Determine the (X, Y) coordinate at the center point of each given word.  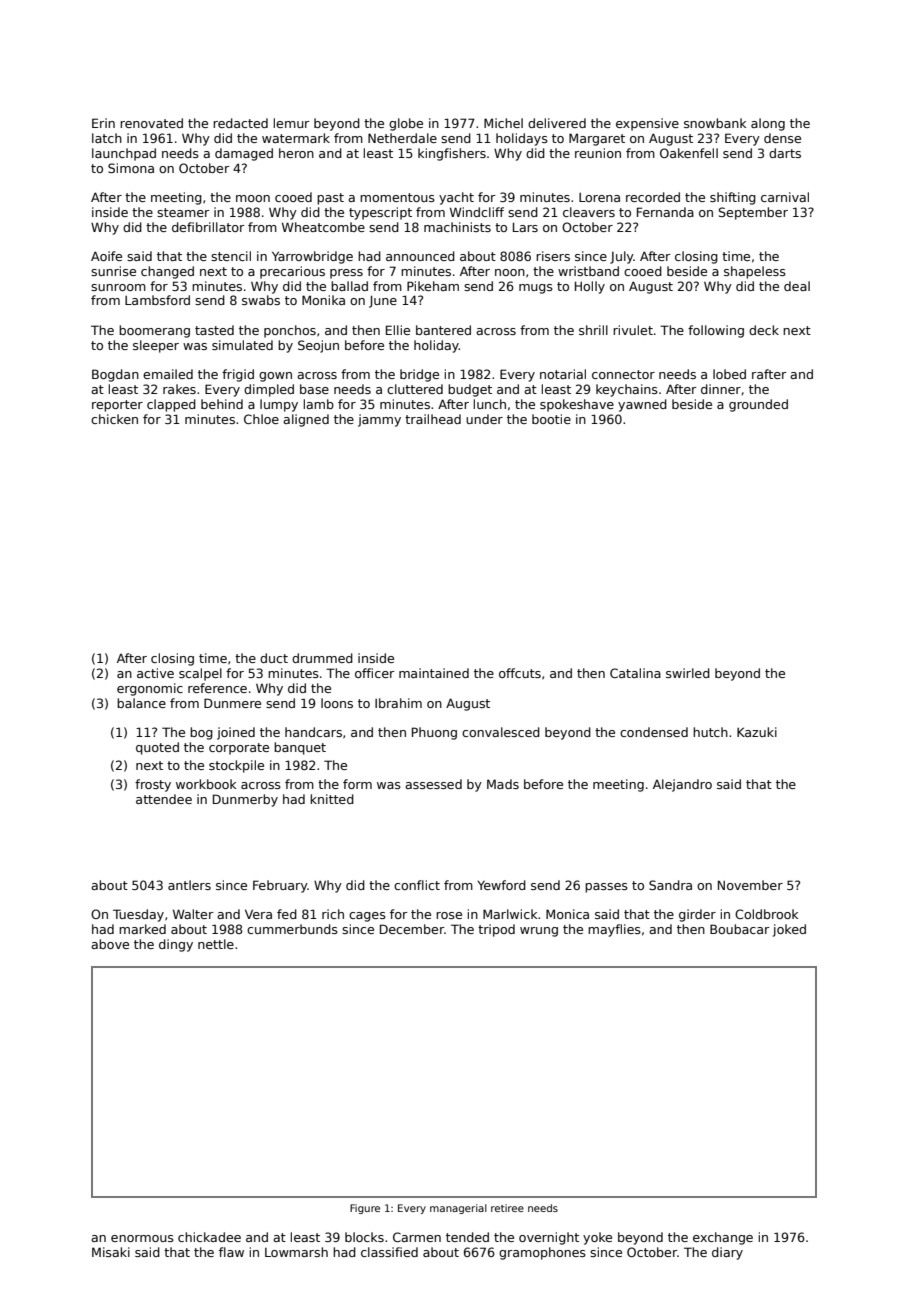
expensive (647, 124)
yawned (642, 405)
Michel (503, 123)
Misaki (111, 1252)
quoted (157, 748)
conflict (417, 885)
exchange (723, 1238)
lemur (292, 123)
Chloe (261, 419)
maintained (434, 673)
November (750, 885)
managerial (458, 1209)
